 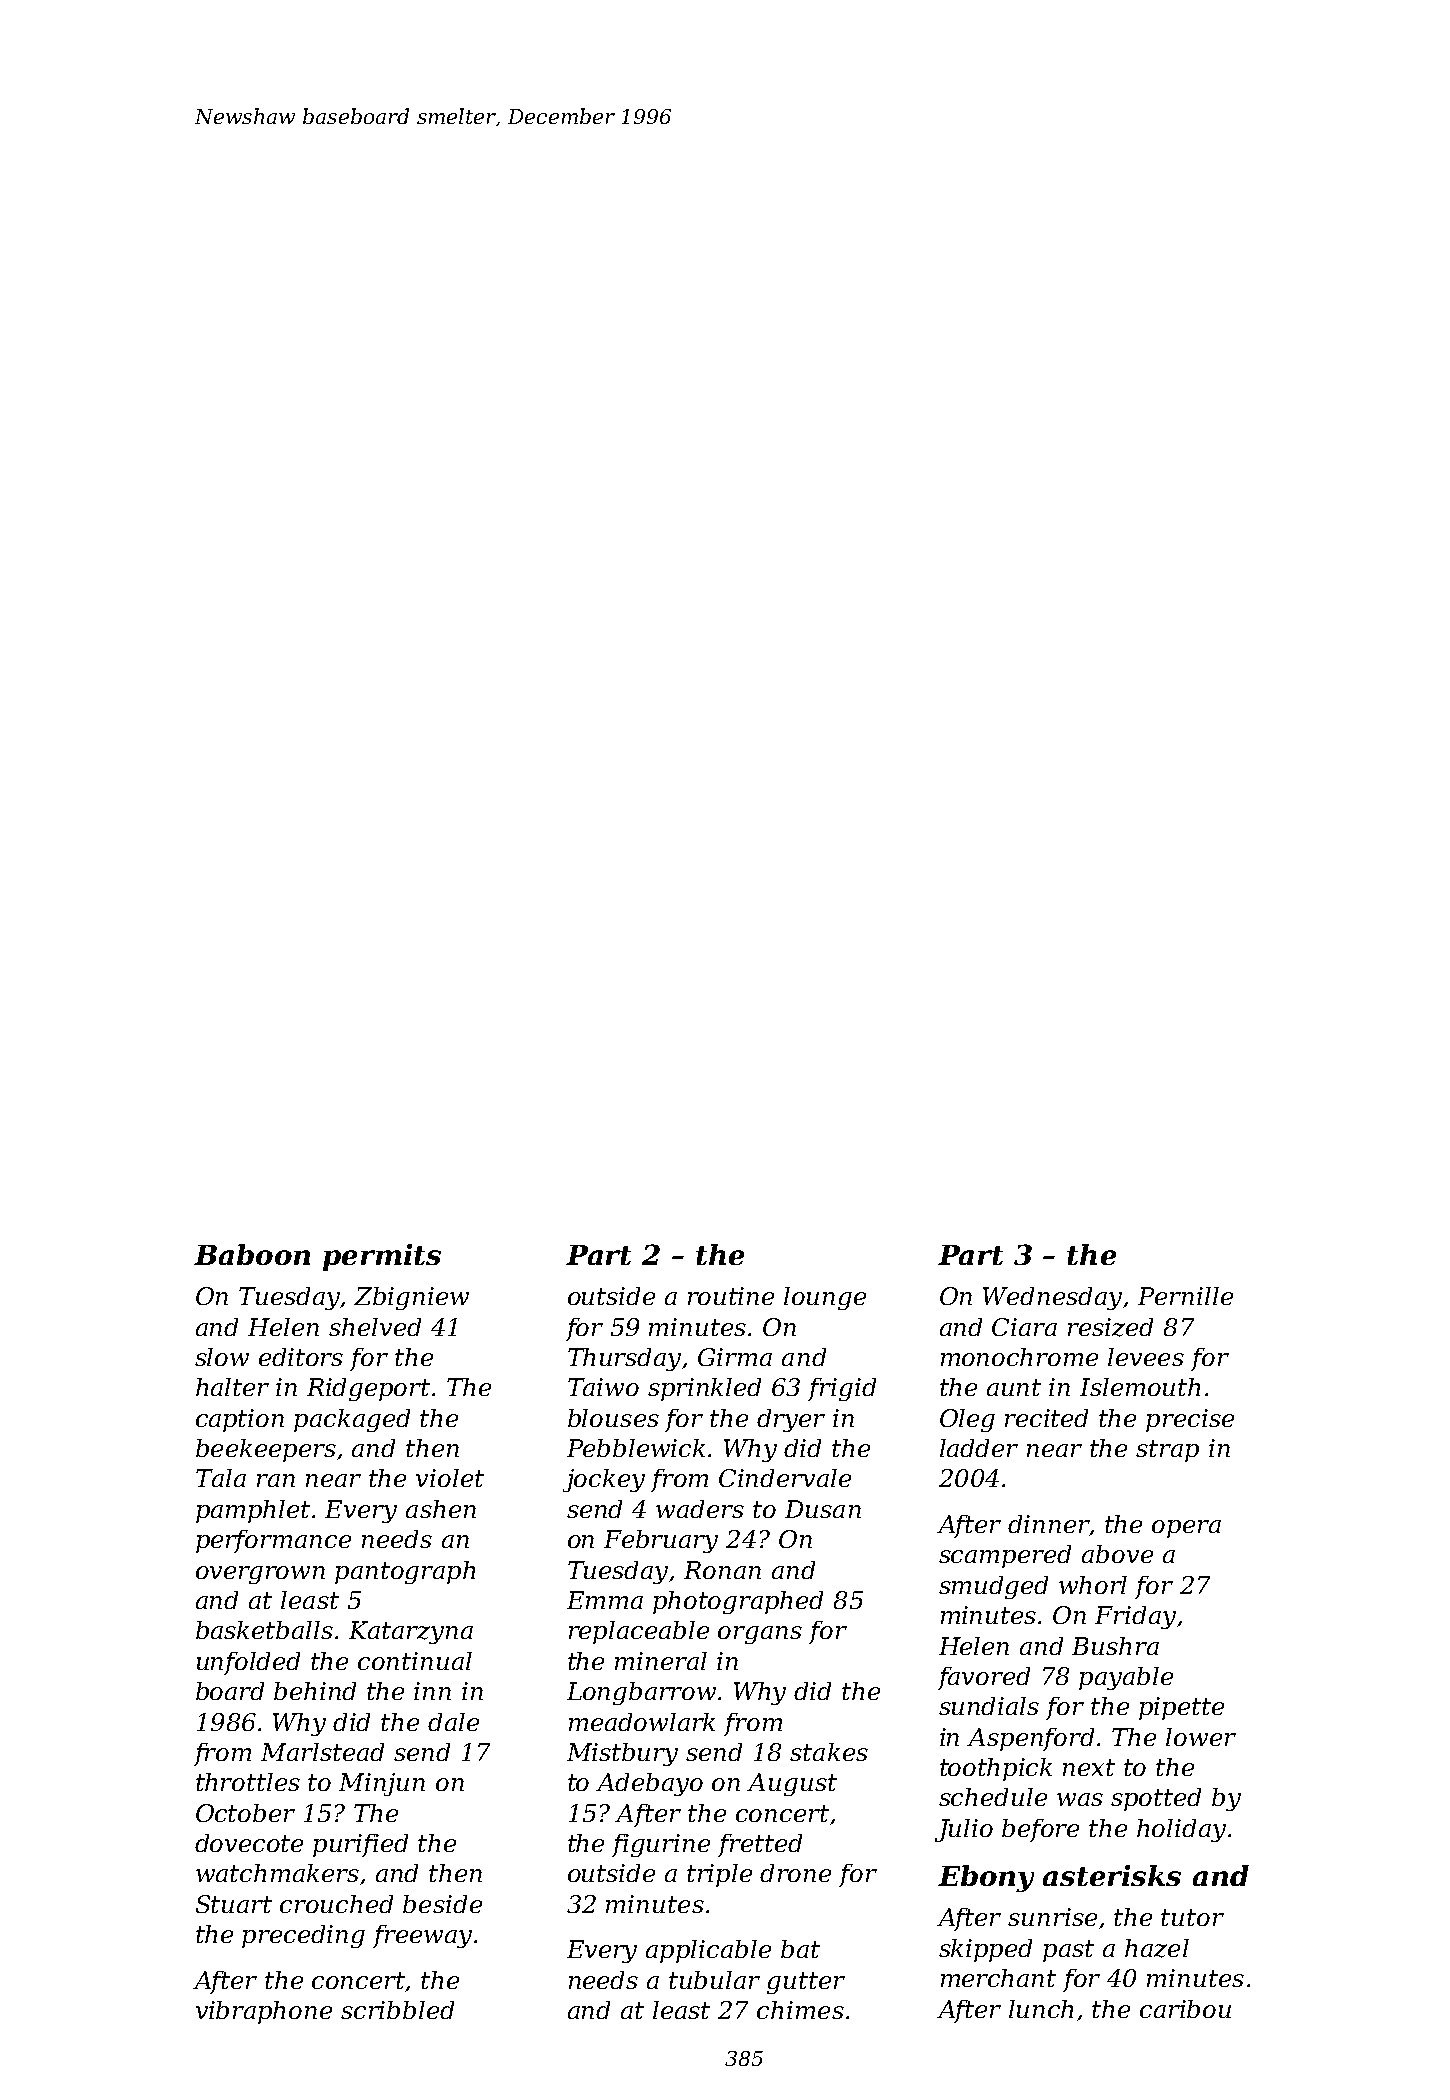 What do you see at coordinates (1052, 1298) in the screenshot?
I see `Wednesday` at bounding box center [1052, 1298].
